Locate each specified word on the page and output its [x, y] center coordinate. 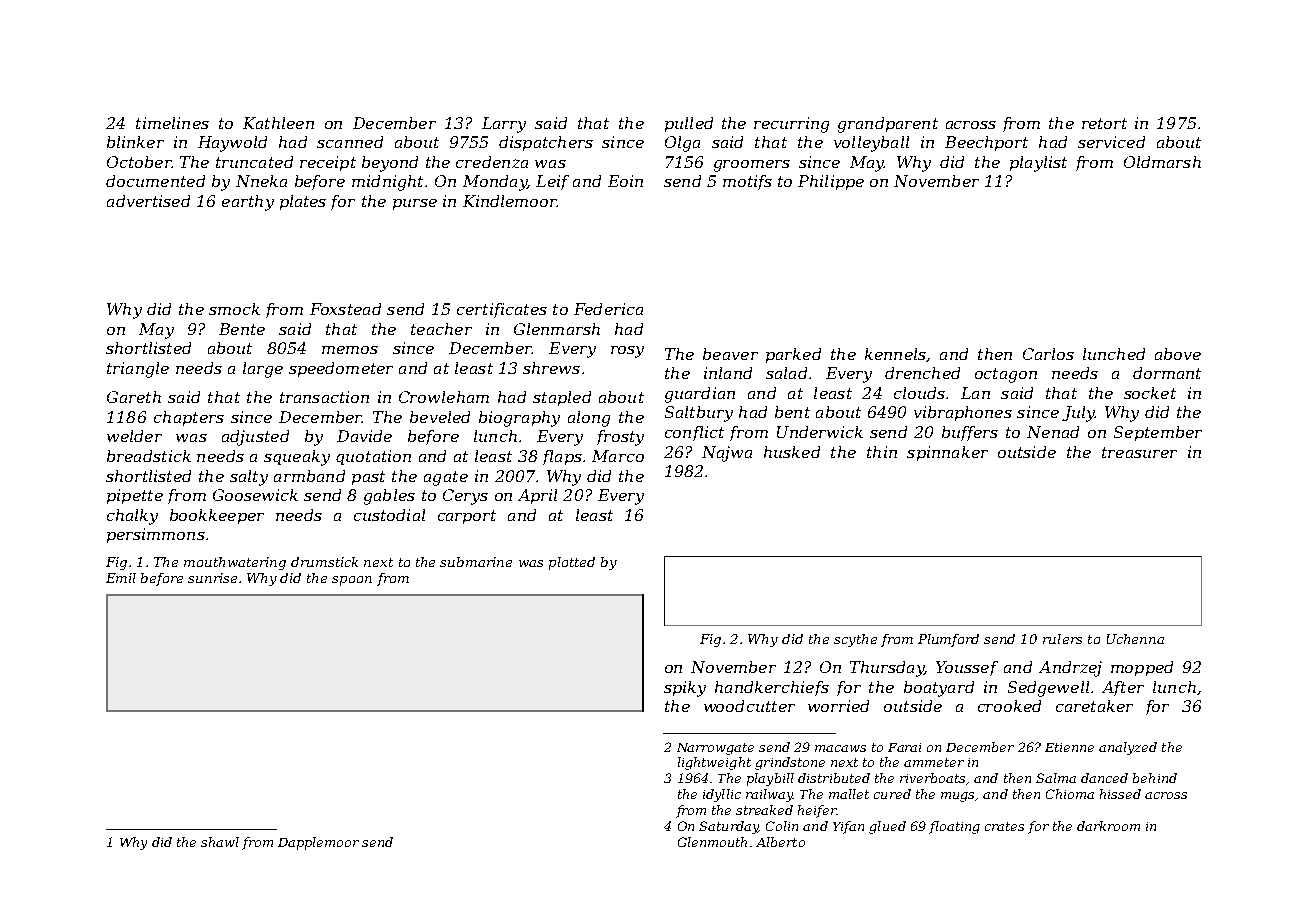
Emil [121, 578]
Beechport [986, 143]
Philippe [831, 182]
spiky [685, 689]
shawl [220, 842]
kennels [895, 354]
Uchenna [1135, 639]
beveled [440, 417]
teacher [441, 329]
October [139, 162]
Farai [904, 747]
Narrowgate [715, 749]
